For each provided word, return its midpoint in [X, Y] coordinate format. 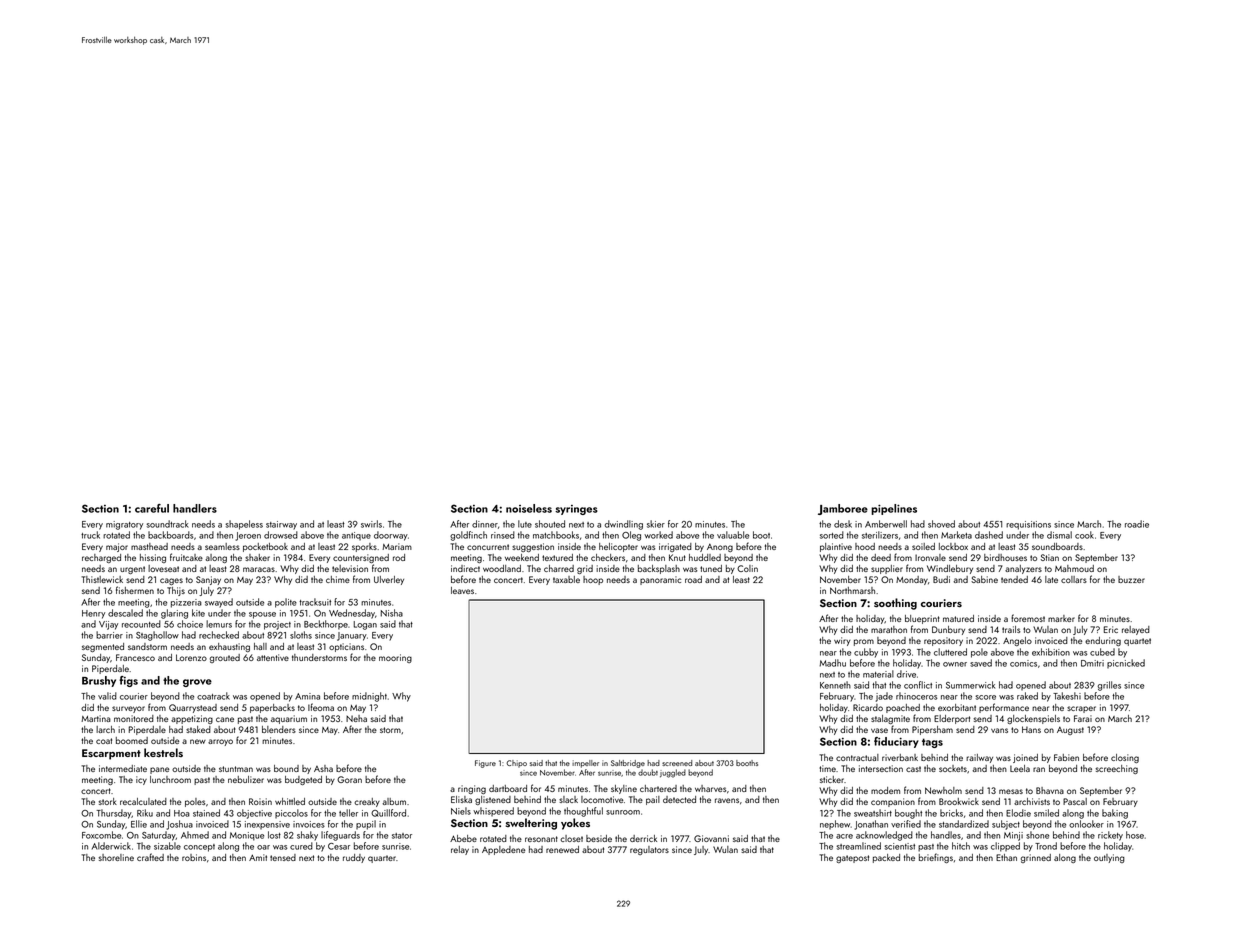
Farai [1083, 718]
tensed [283, 857]
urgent [132, 570]
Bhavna [1050, 790]
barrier [109, 635]
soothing [895, 604]
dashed [989, 535]
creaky [367, 802]
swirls [371, 524]
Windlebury [950, 569]
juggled [673, 773]
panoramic [660, 580]
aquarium [289, 719]
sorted [832, 535]
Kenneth [835, 685]
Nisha [391, 613]
